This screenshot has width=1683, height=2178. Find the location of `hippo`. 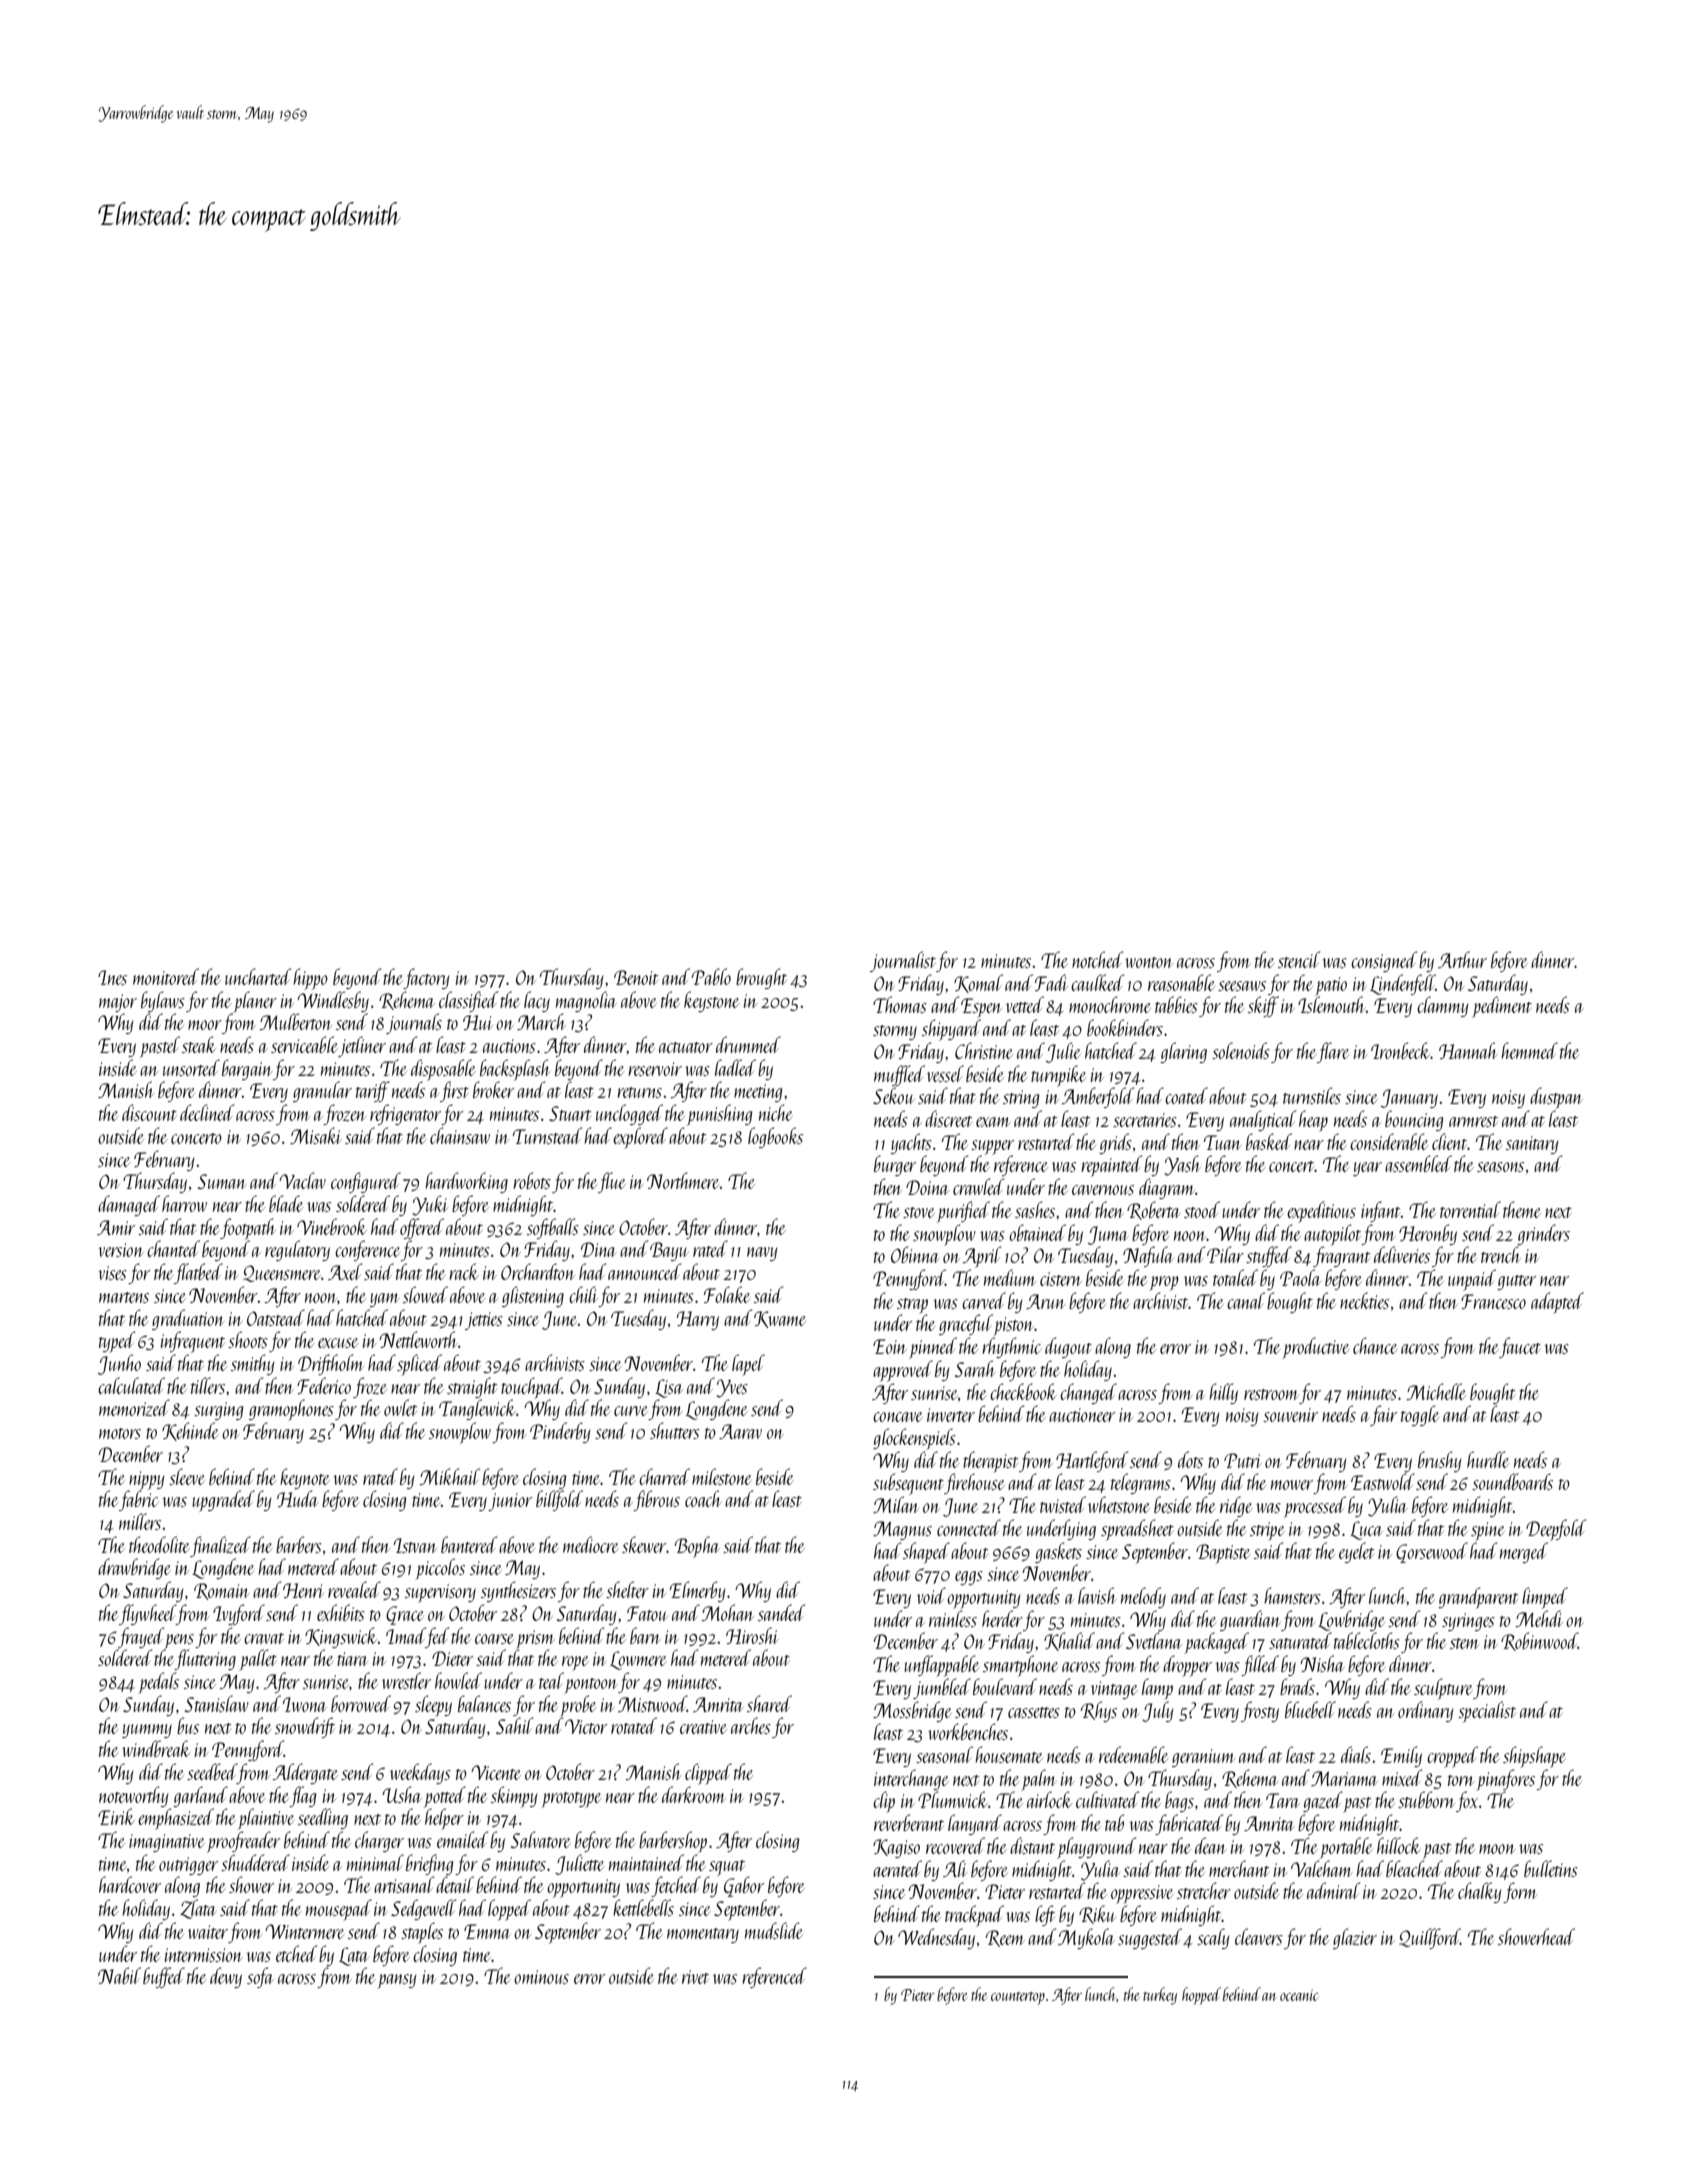

hippo is located at coordinates (310, 979).
